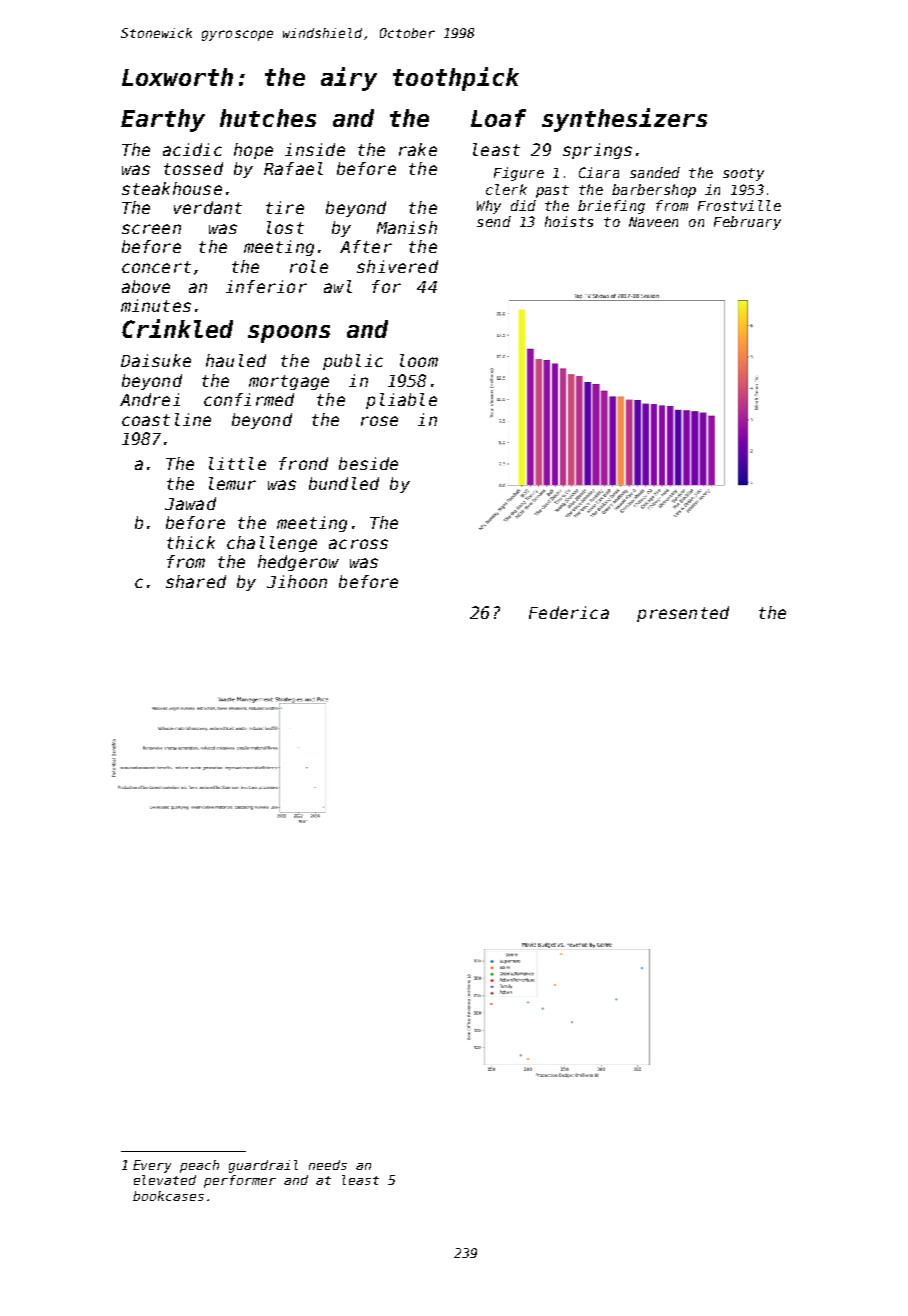 The image size is (908, 1316). I want to click on guardrail, so click(263, 1166).
